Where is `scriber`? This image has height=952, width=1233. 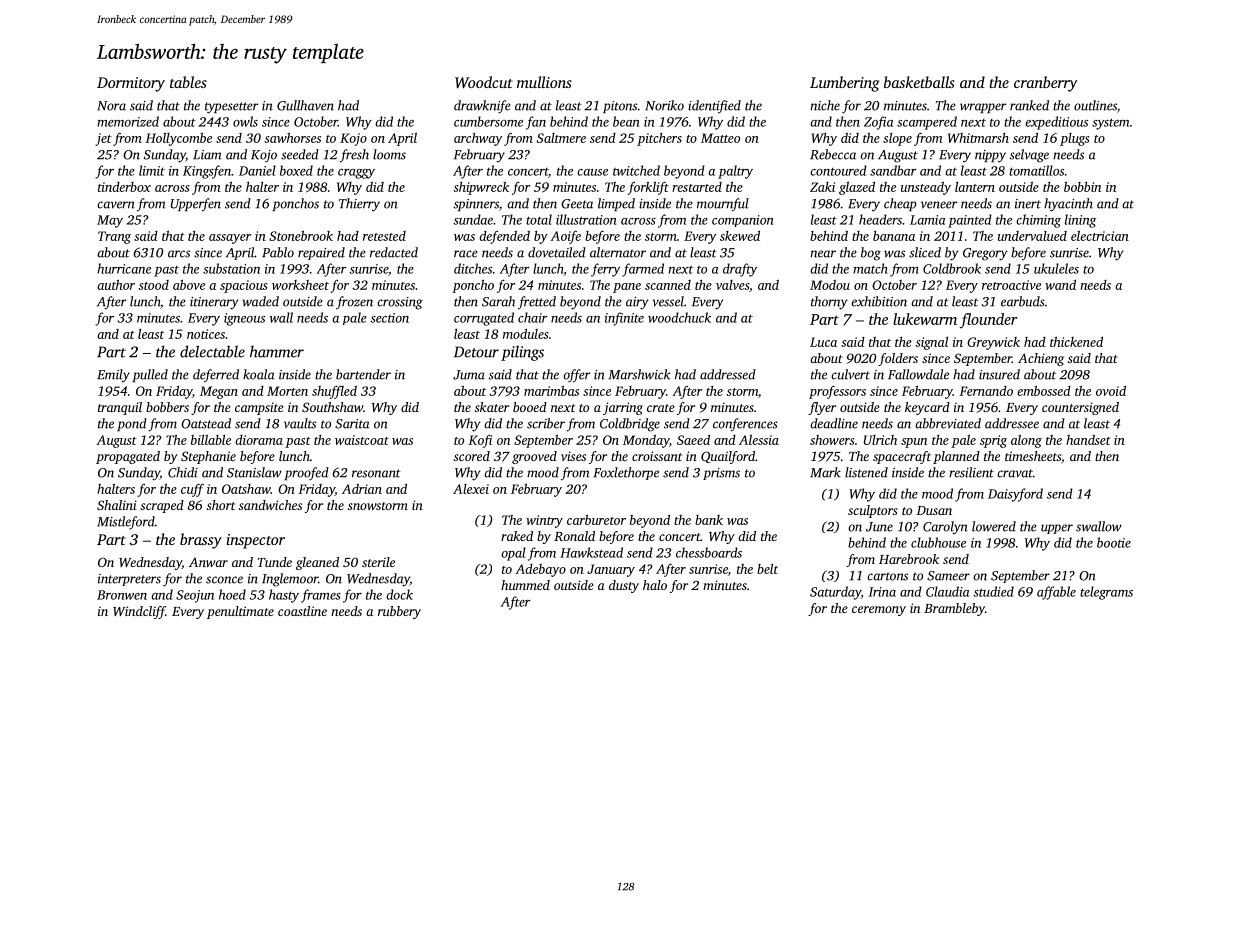
scriber is located at coordinates (546, 423).
